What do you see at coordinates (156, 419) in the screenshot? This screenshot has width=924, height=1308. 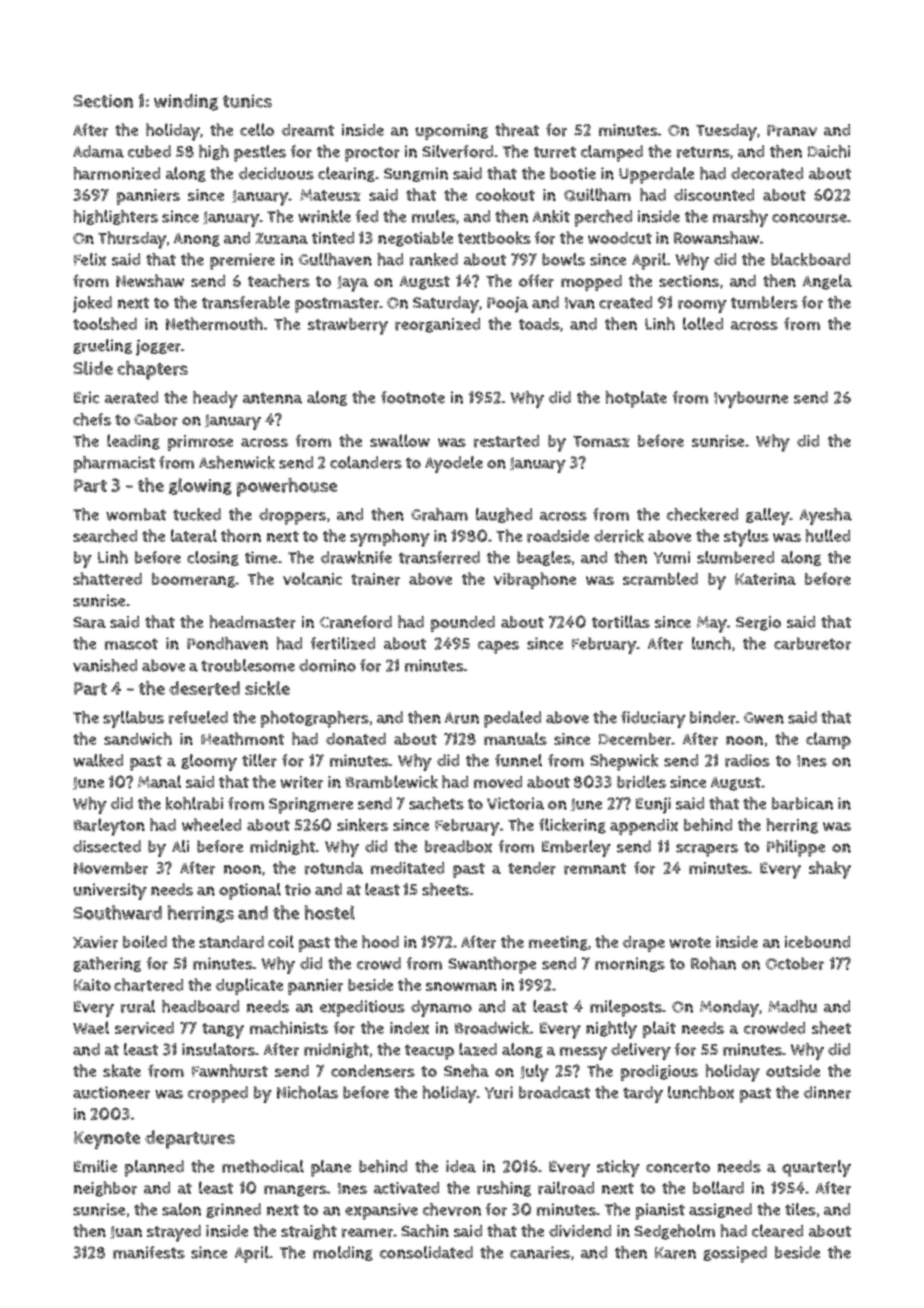 I see `Gabor` at bounding box center [156, 419].
